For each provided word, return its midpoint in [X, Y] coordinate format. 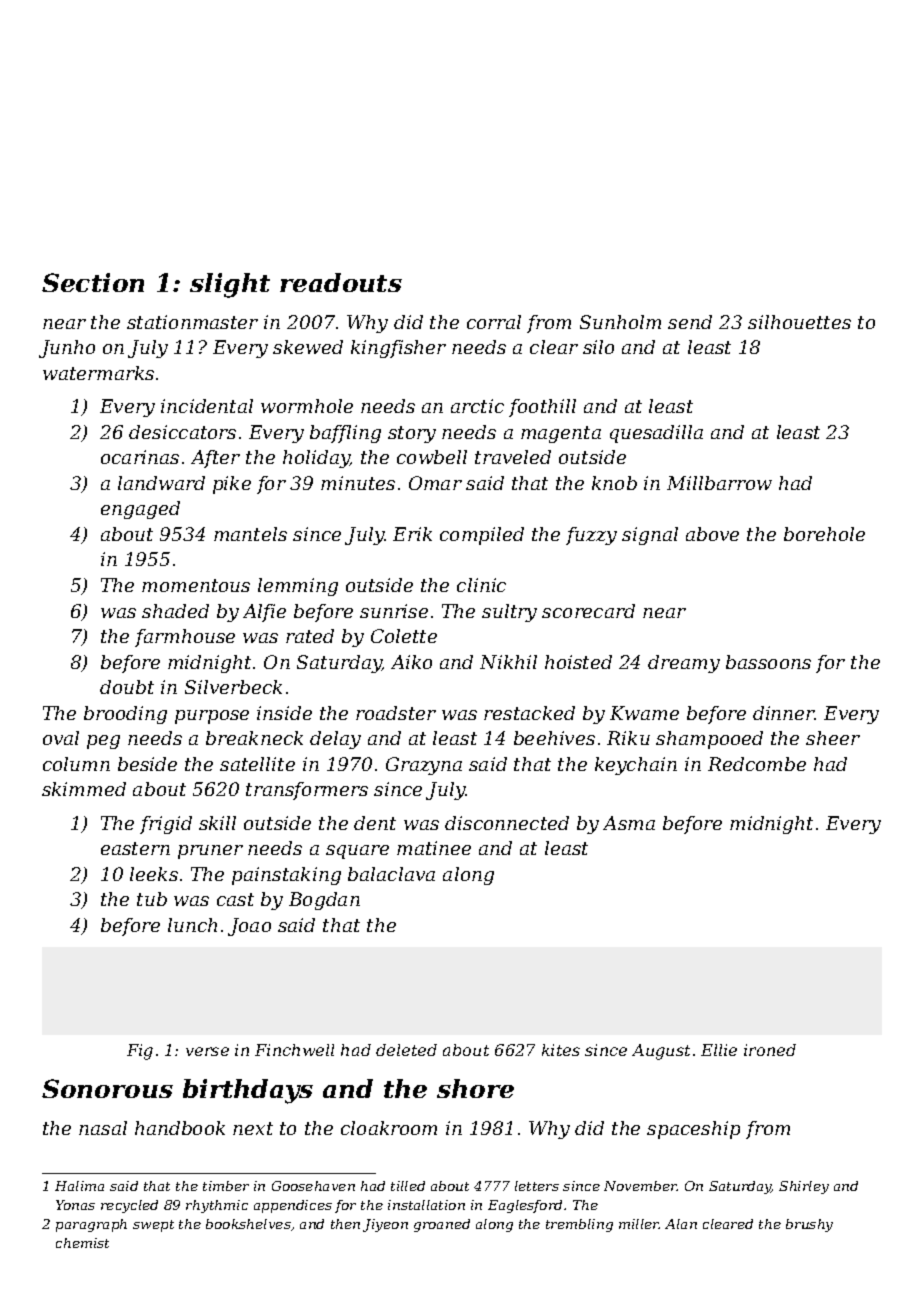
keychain [636, 766]
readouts [341, 282]
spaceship [693, 1130]
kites [561, 1050]
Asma [629, 823]
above [712, 534]
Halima [79, 1186]
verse [207, 1051]
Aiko [411, 662]
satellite [257, 764]
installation [426, 1205]
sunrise [394, 611]
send [690, 322]
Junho [67, 349]
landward [161, 483]
